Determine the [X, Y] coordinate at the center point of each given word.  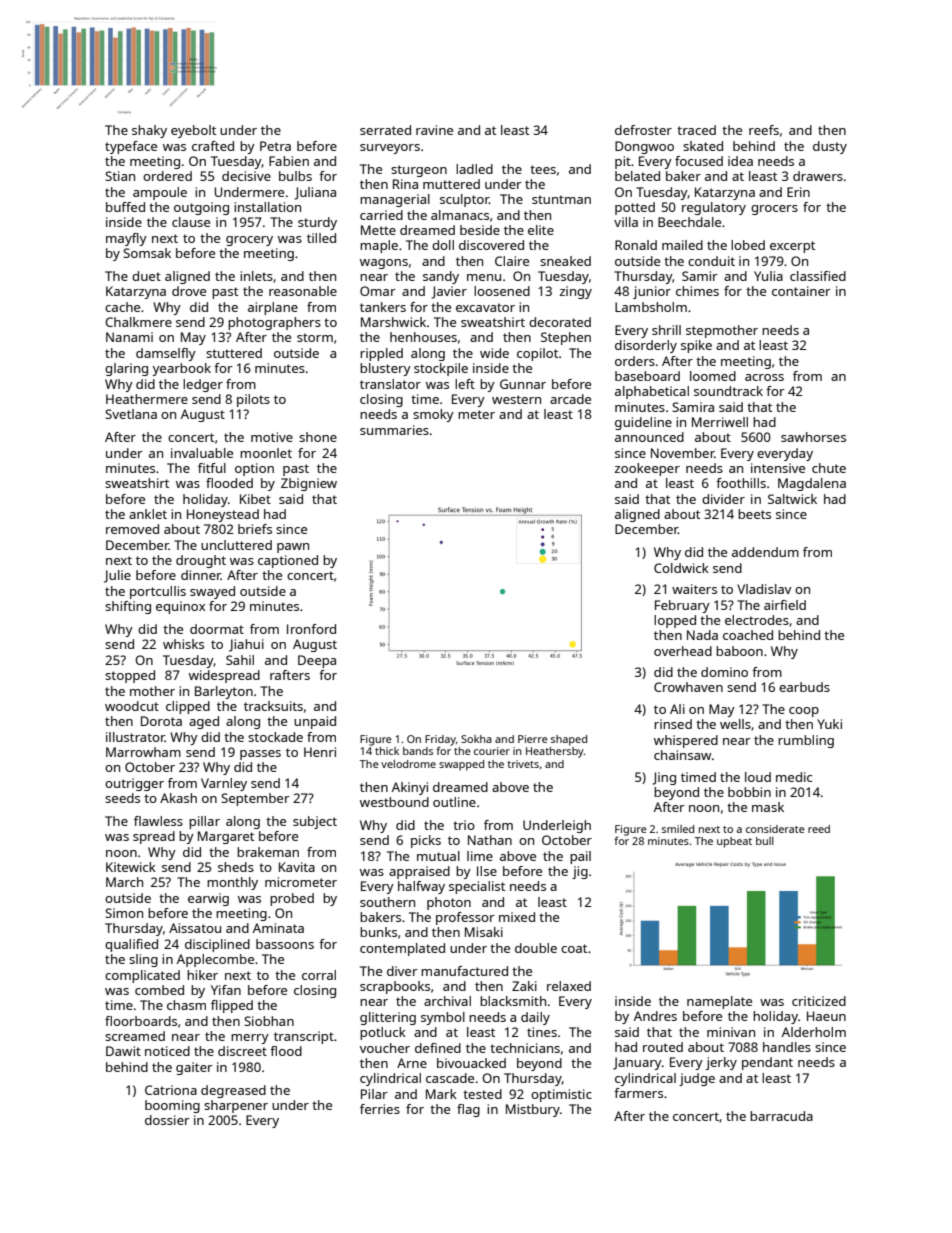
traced [696, 130]
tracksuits [273, 706]
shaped [569, 740]
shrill [666, 330]
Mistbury [533, 1110]
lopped [675, 621]
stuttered [234, 353]
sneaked [565, 261]
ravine [434, 130]
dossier [167, 1120]
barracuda [781, 1116]
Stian [120, 176]
